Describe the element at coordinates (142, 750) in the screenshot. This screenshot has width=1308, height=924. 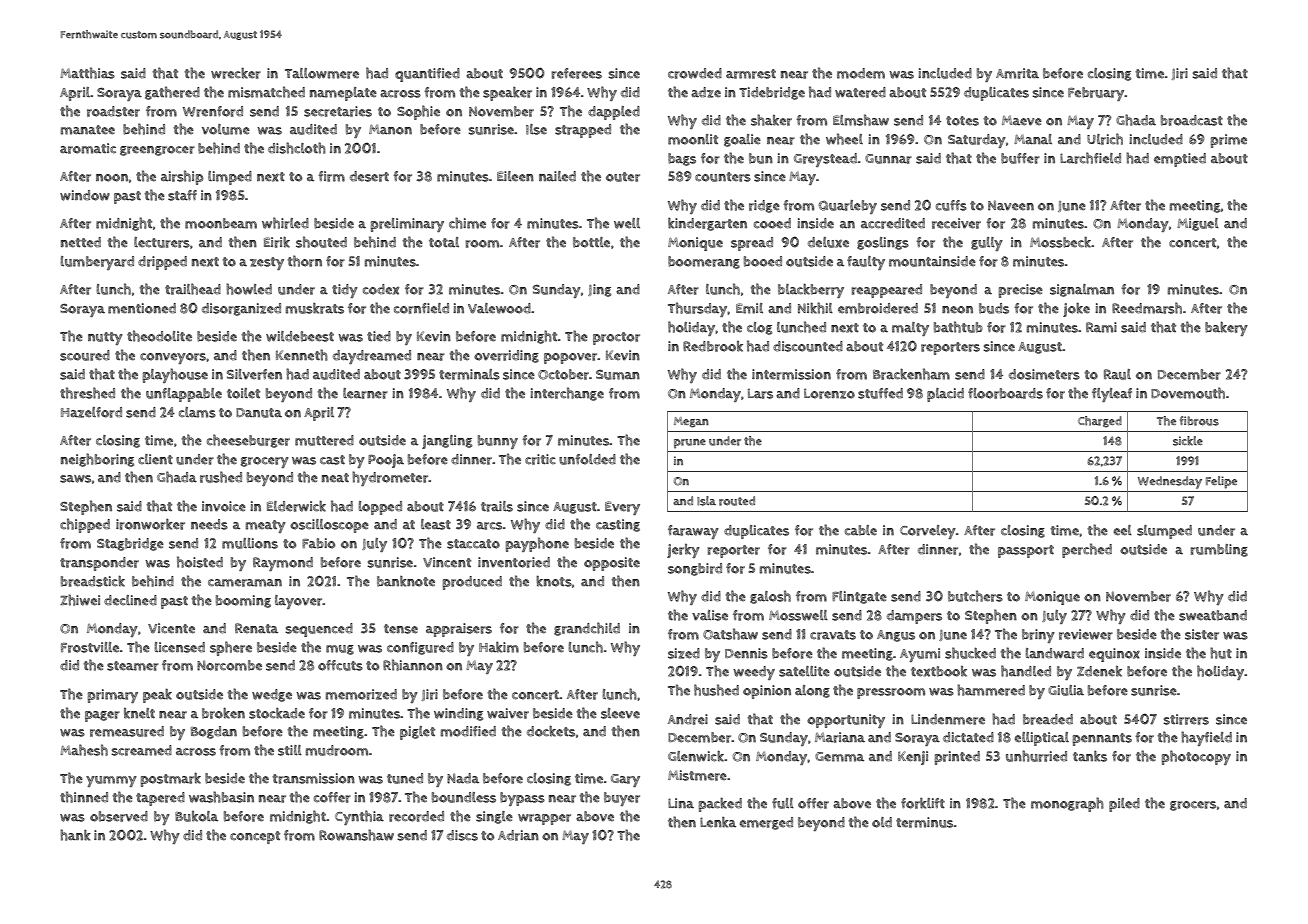
I see `screamed` at that location.
